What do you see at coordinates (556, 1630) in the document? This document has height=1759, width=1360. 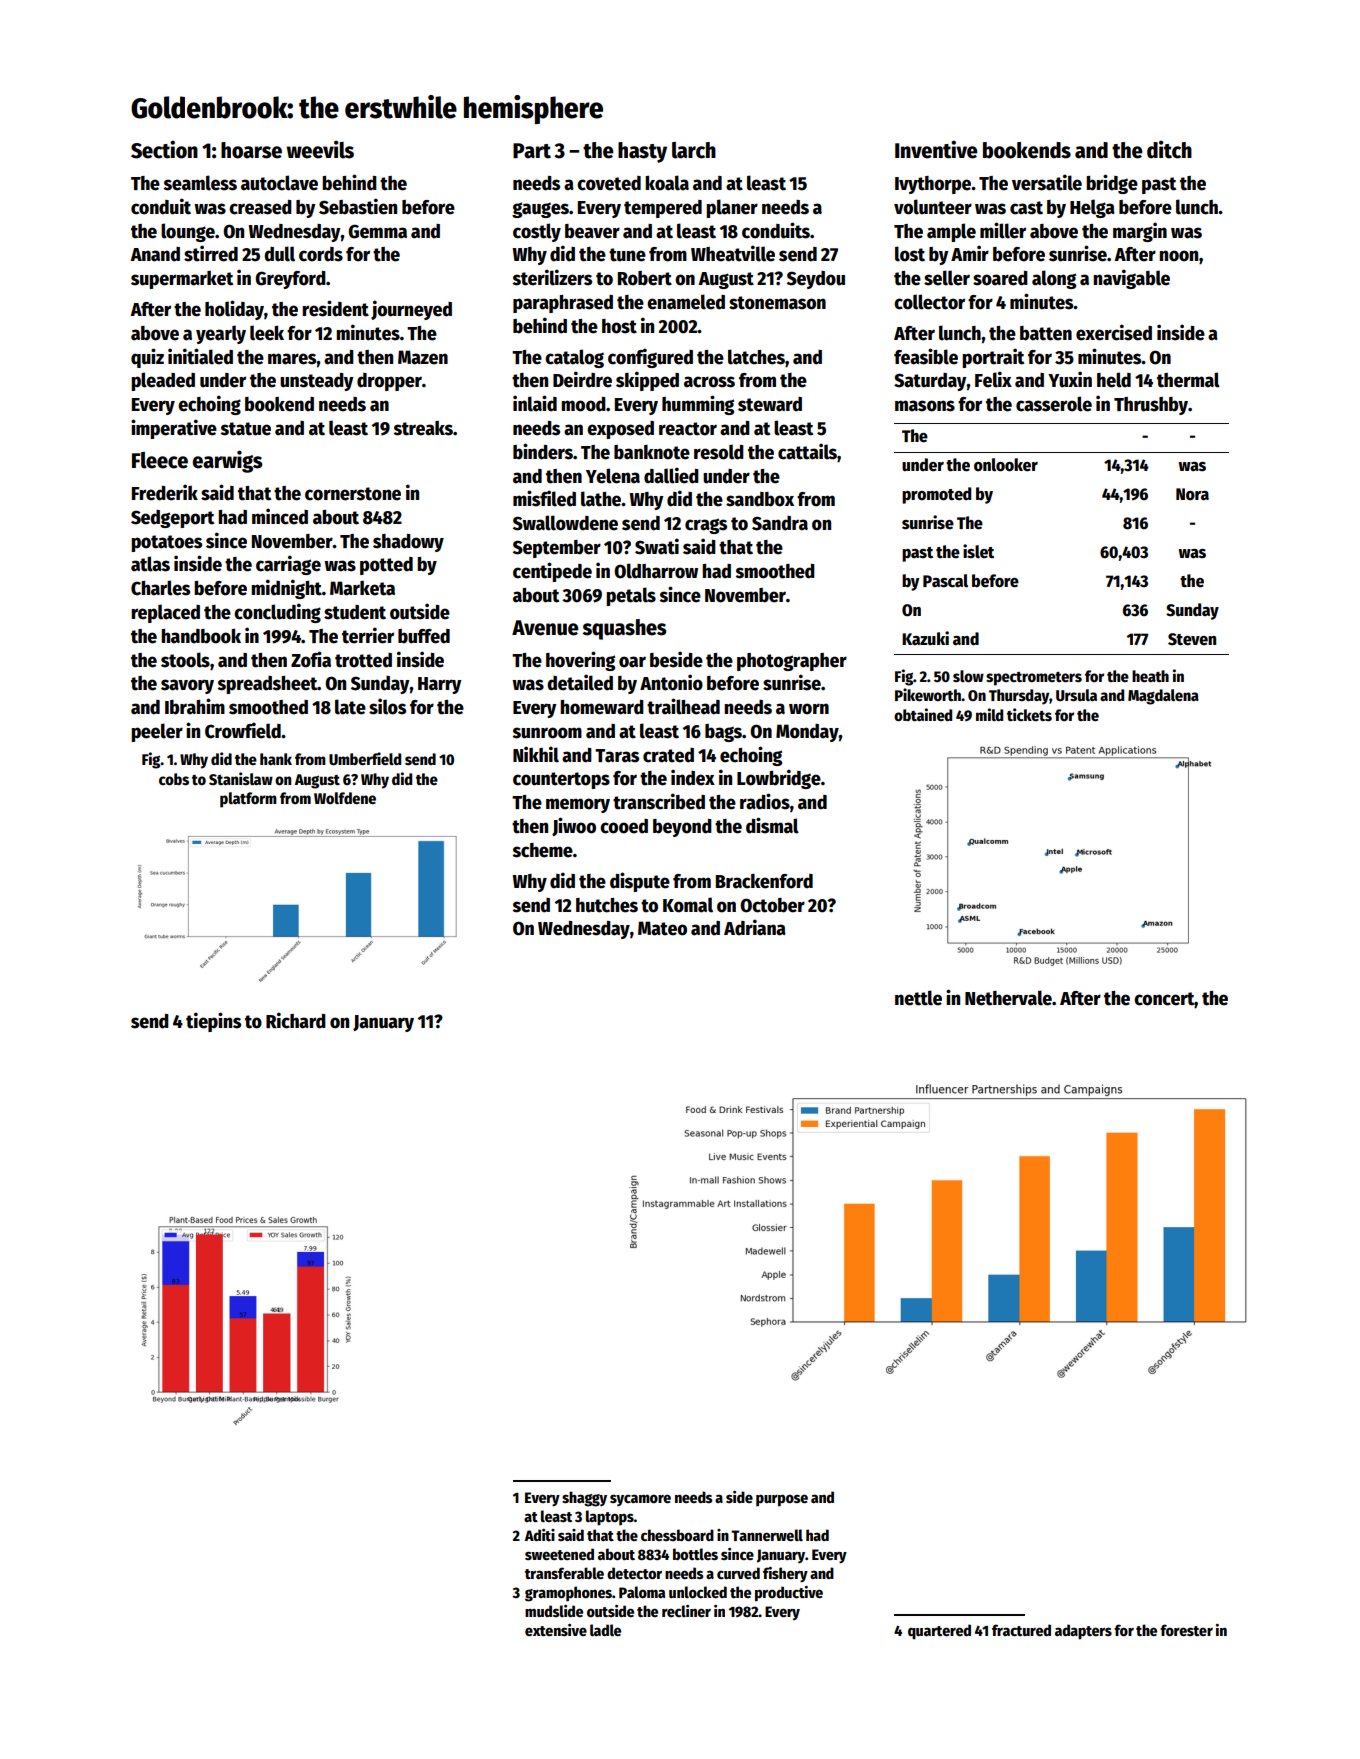 I see `extensive` at bounding box center [556, 1630].
